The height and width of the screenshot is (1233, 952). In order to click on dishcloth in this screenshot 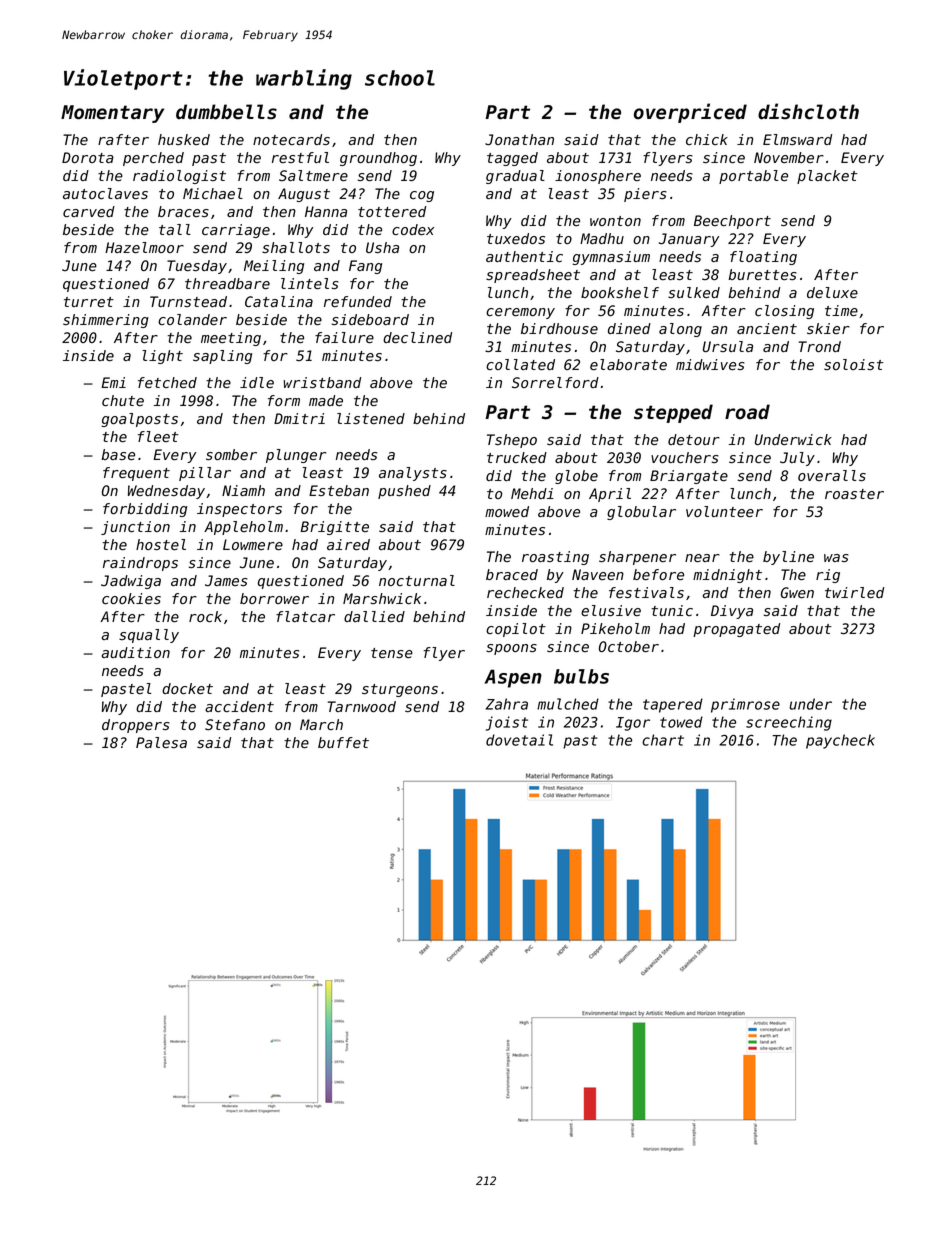, I will do `click(808, 111)`.
